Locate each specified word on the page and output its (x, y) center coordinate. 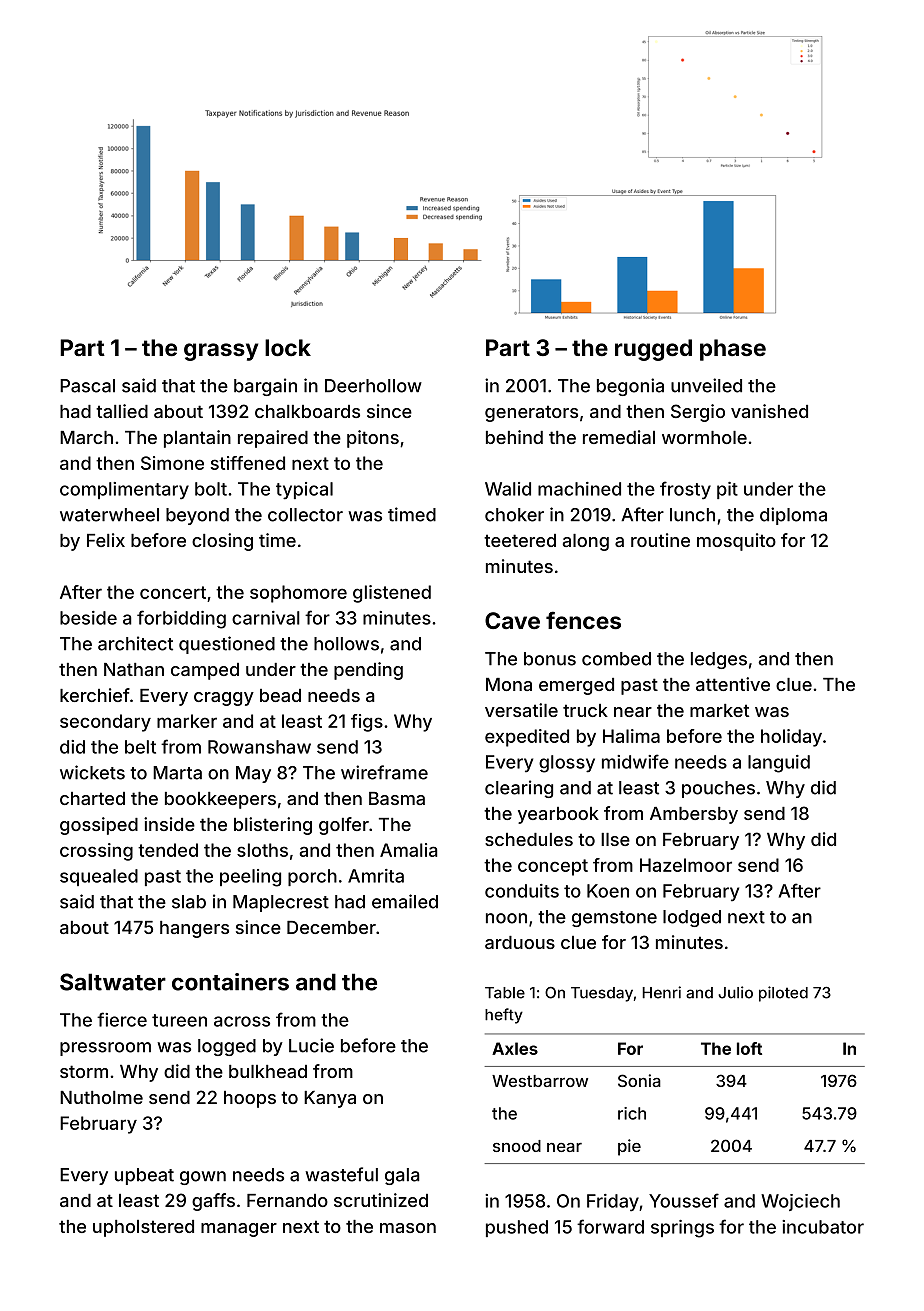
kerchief (95, 695)
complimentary (124, 491)
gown (203, 1178)
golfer (344, 826)
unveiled (706, 385)
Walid (508, 489)
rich (632, 1113)
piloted (783, 994)
